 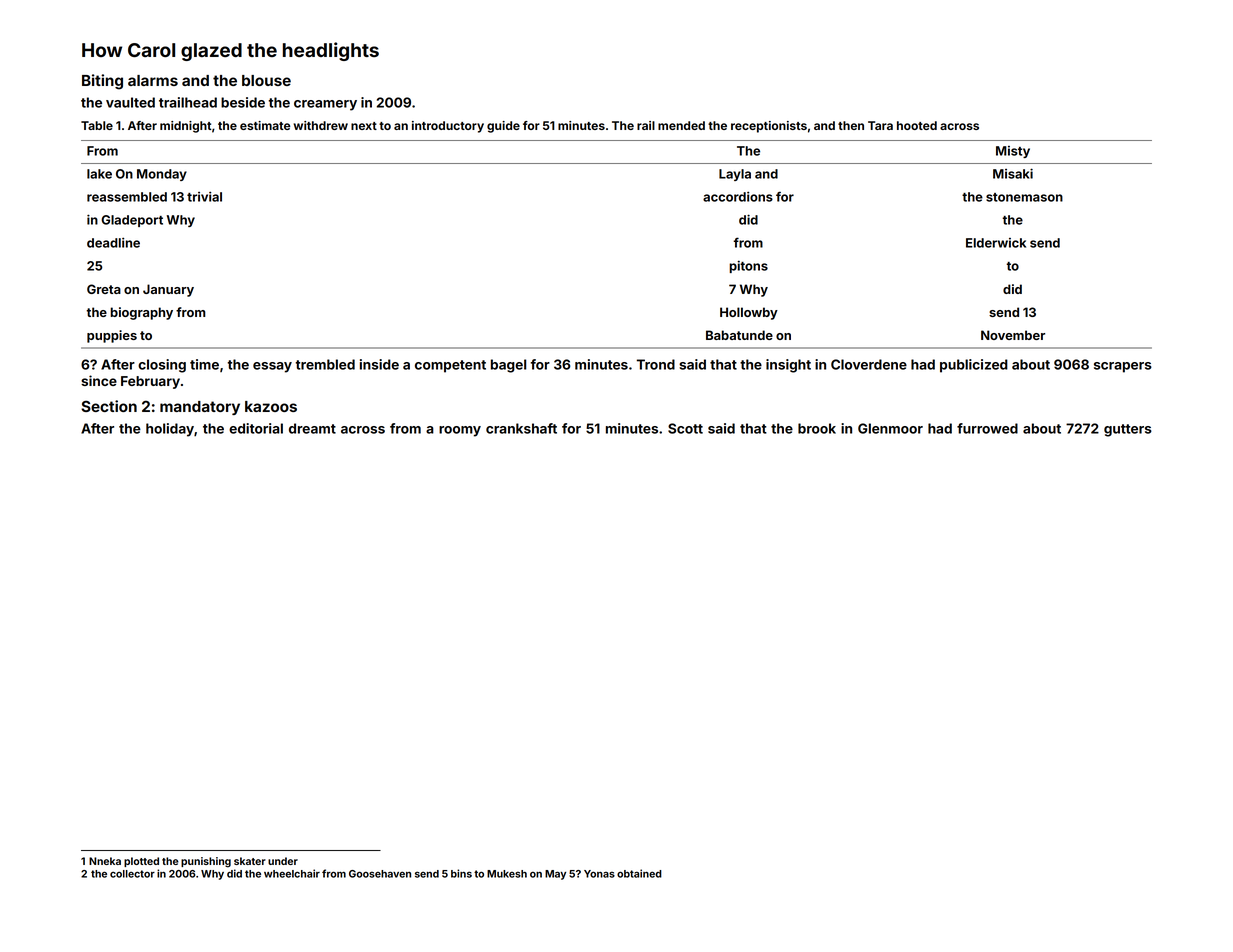 What do you see at coordinates (1128, 430) in the screenshot?
I see `gutters` at bounding box center [1128, 430].
